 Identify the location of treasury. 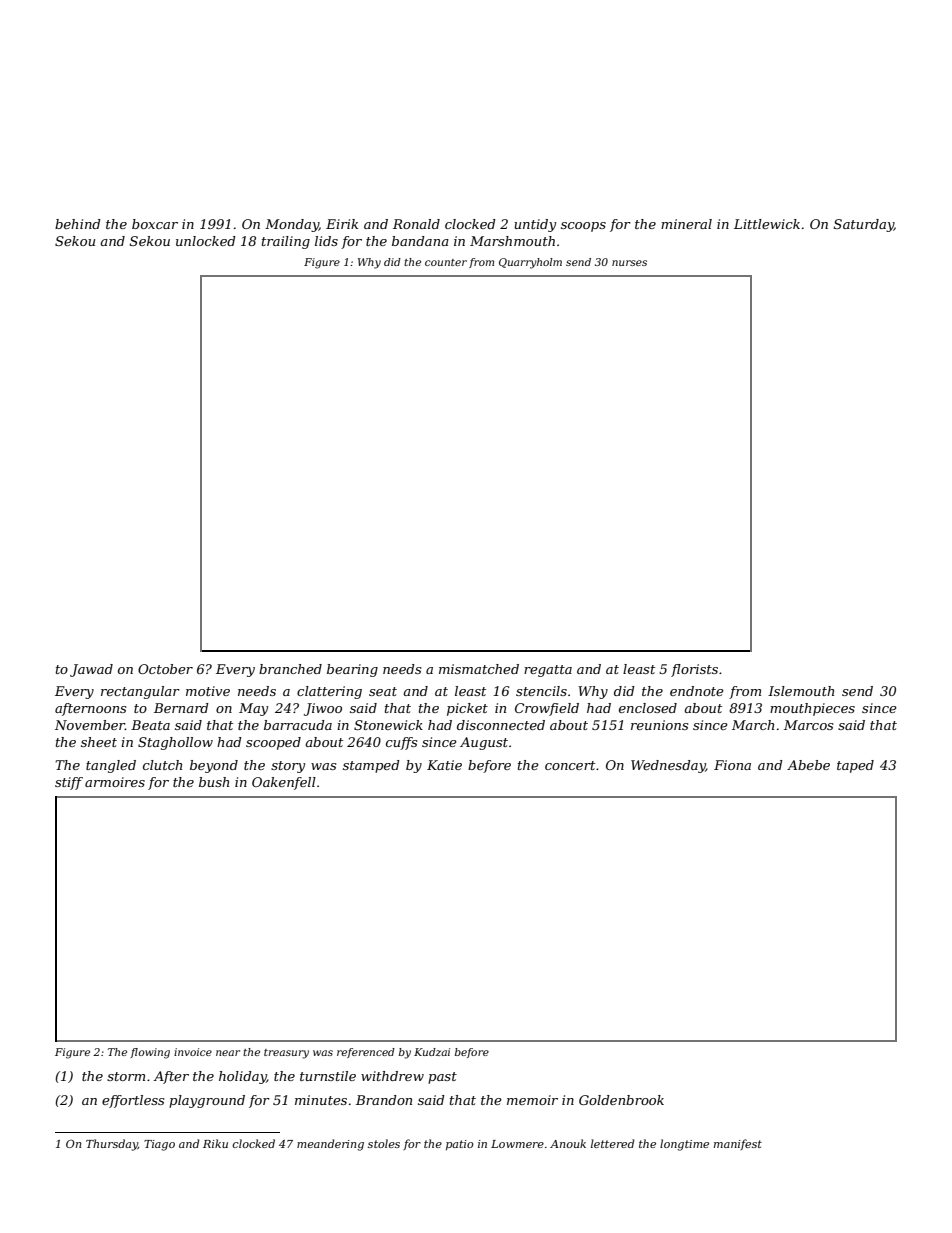
(286, 1054).
